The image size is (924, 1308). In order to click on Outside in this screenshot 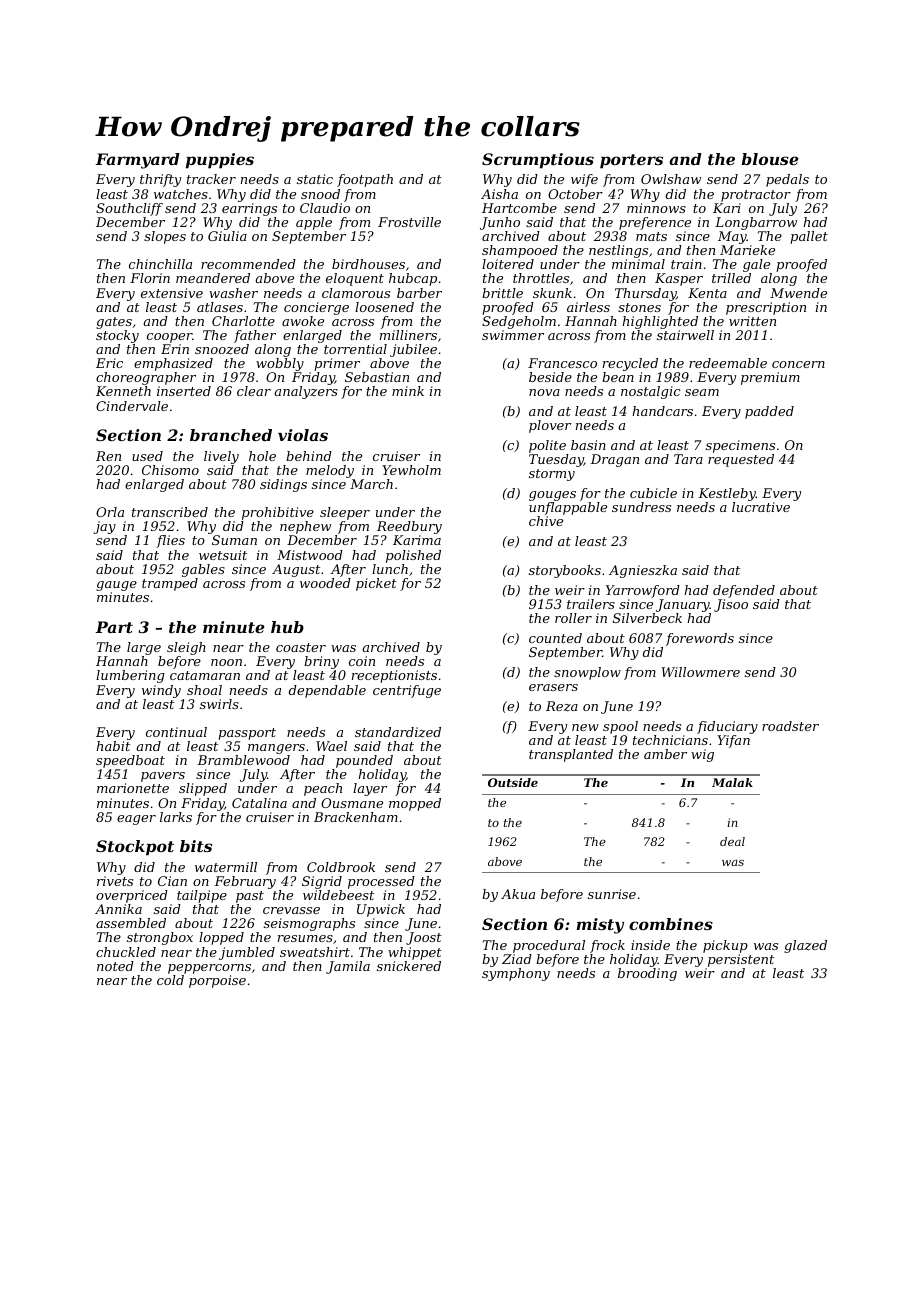, I will do `click(513, 782)`.
